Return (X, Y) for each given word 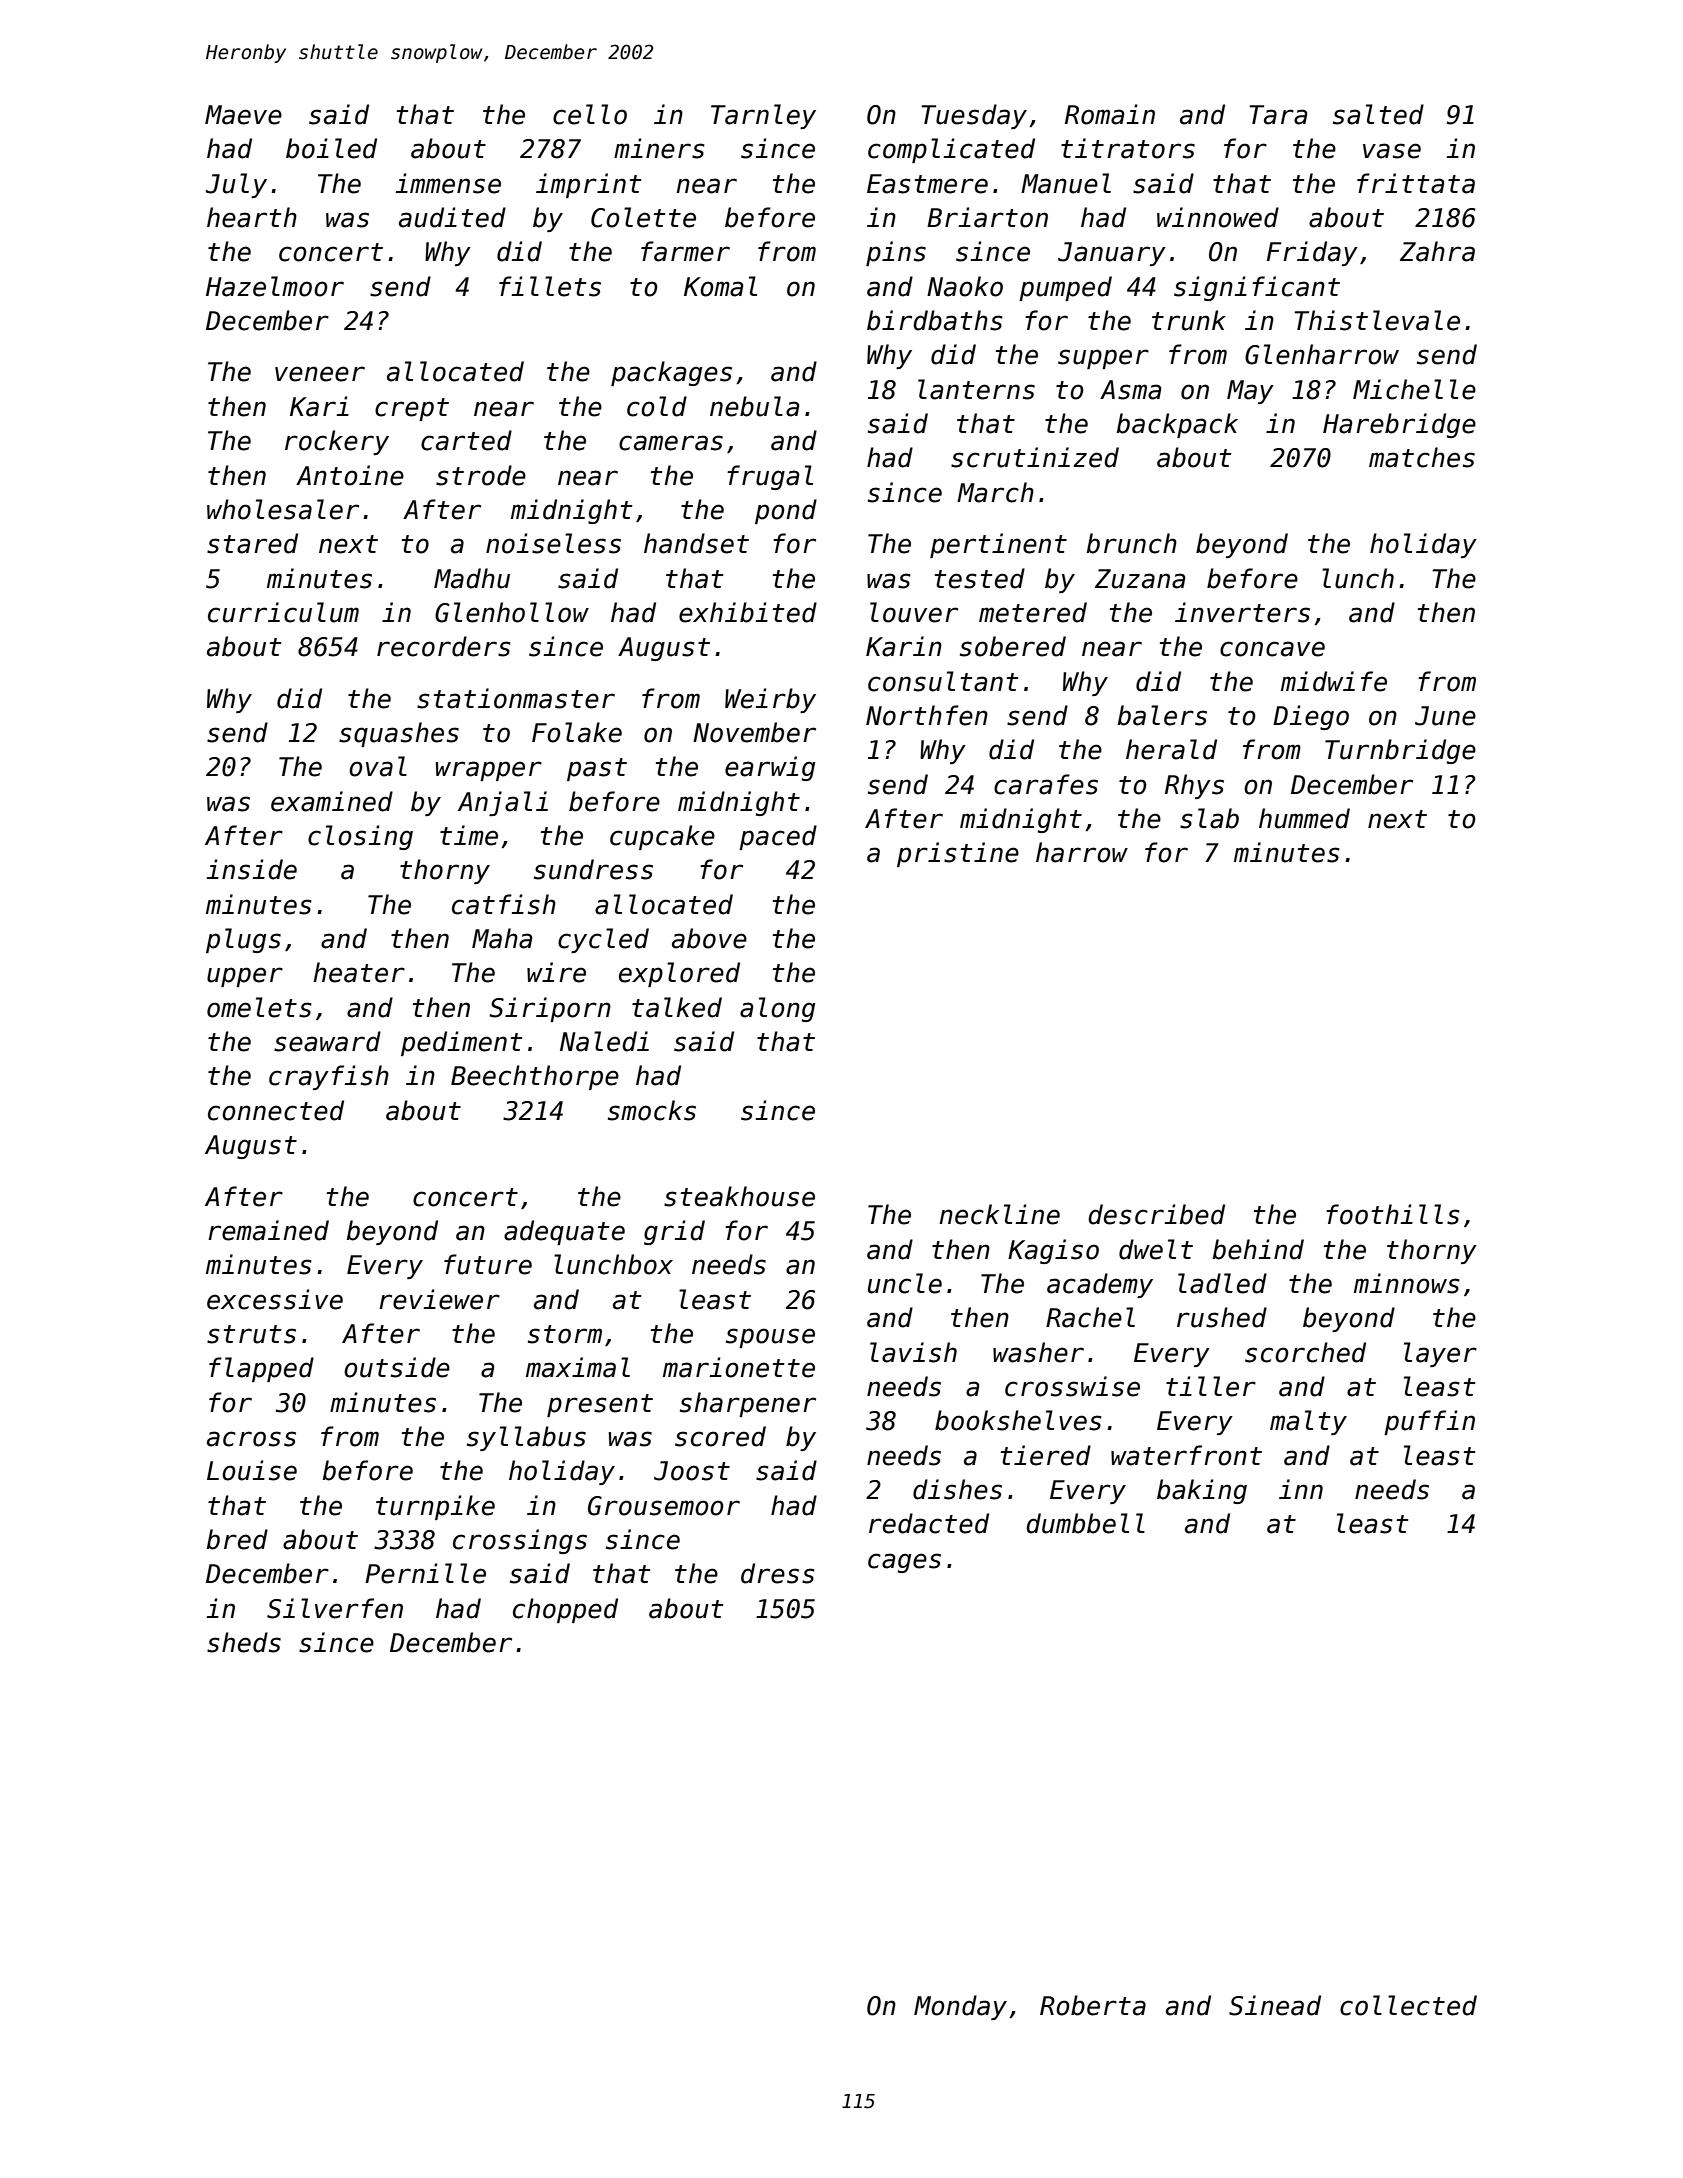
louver (914, 612)
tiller (1211, 1386)
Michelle (1414, 389)
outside (397, 1367)
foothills (1393, 1214)
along (777, 1009)
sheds (244, 1642)
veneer (320, 374)
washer (1038, 1352)
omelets (259, 1007)
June (1445, 716)
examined (332, 801)
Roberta (1093, 2005)
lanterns (976, 389)
